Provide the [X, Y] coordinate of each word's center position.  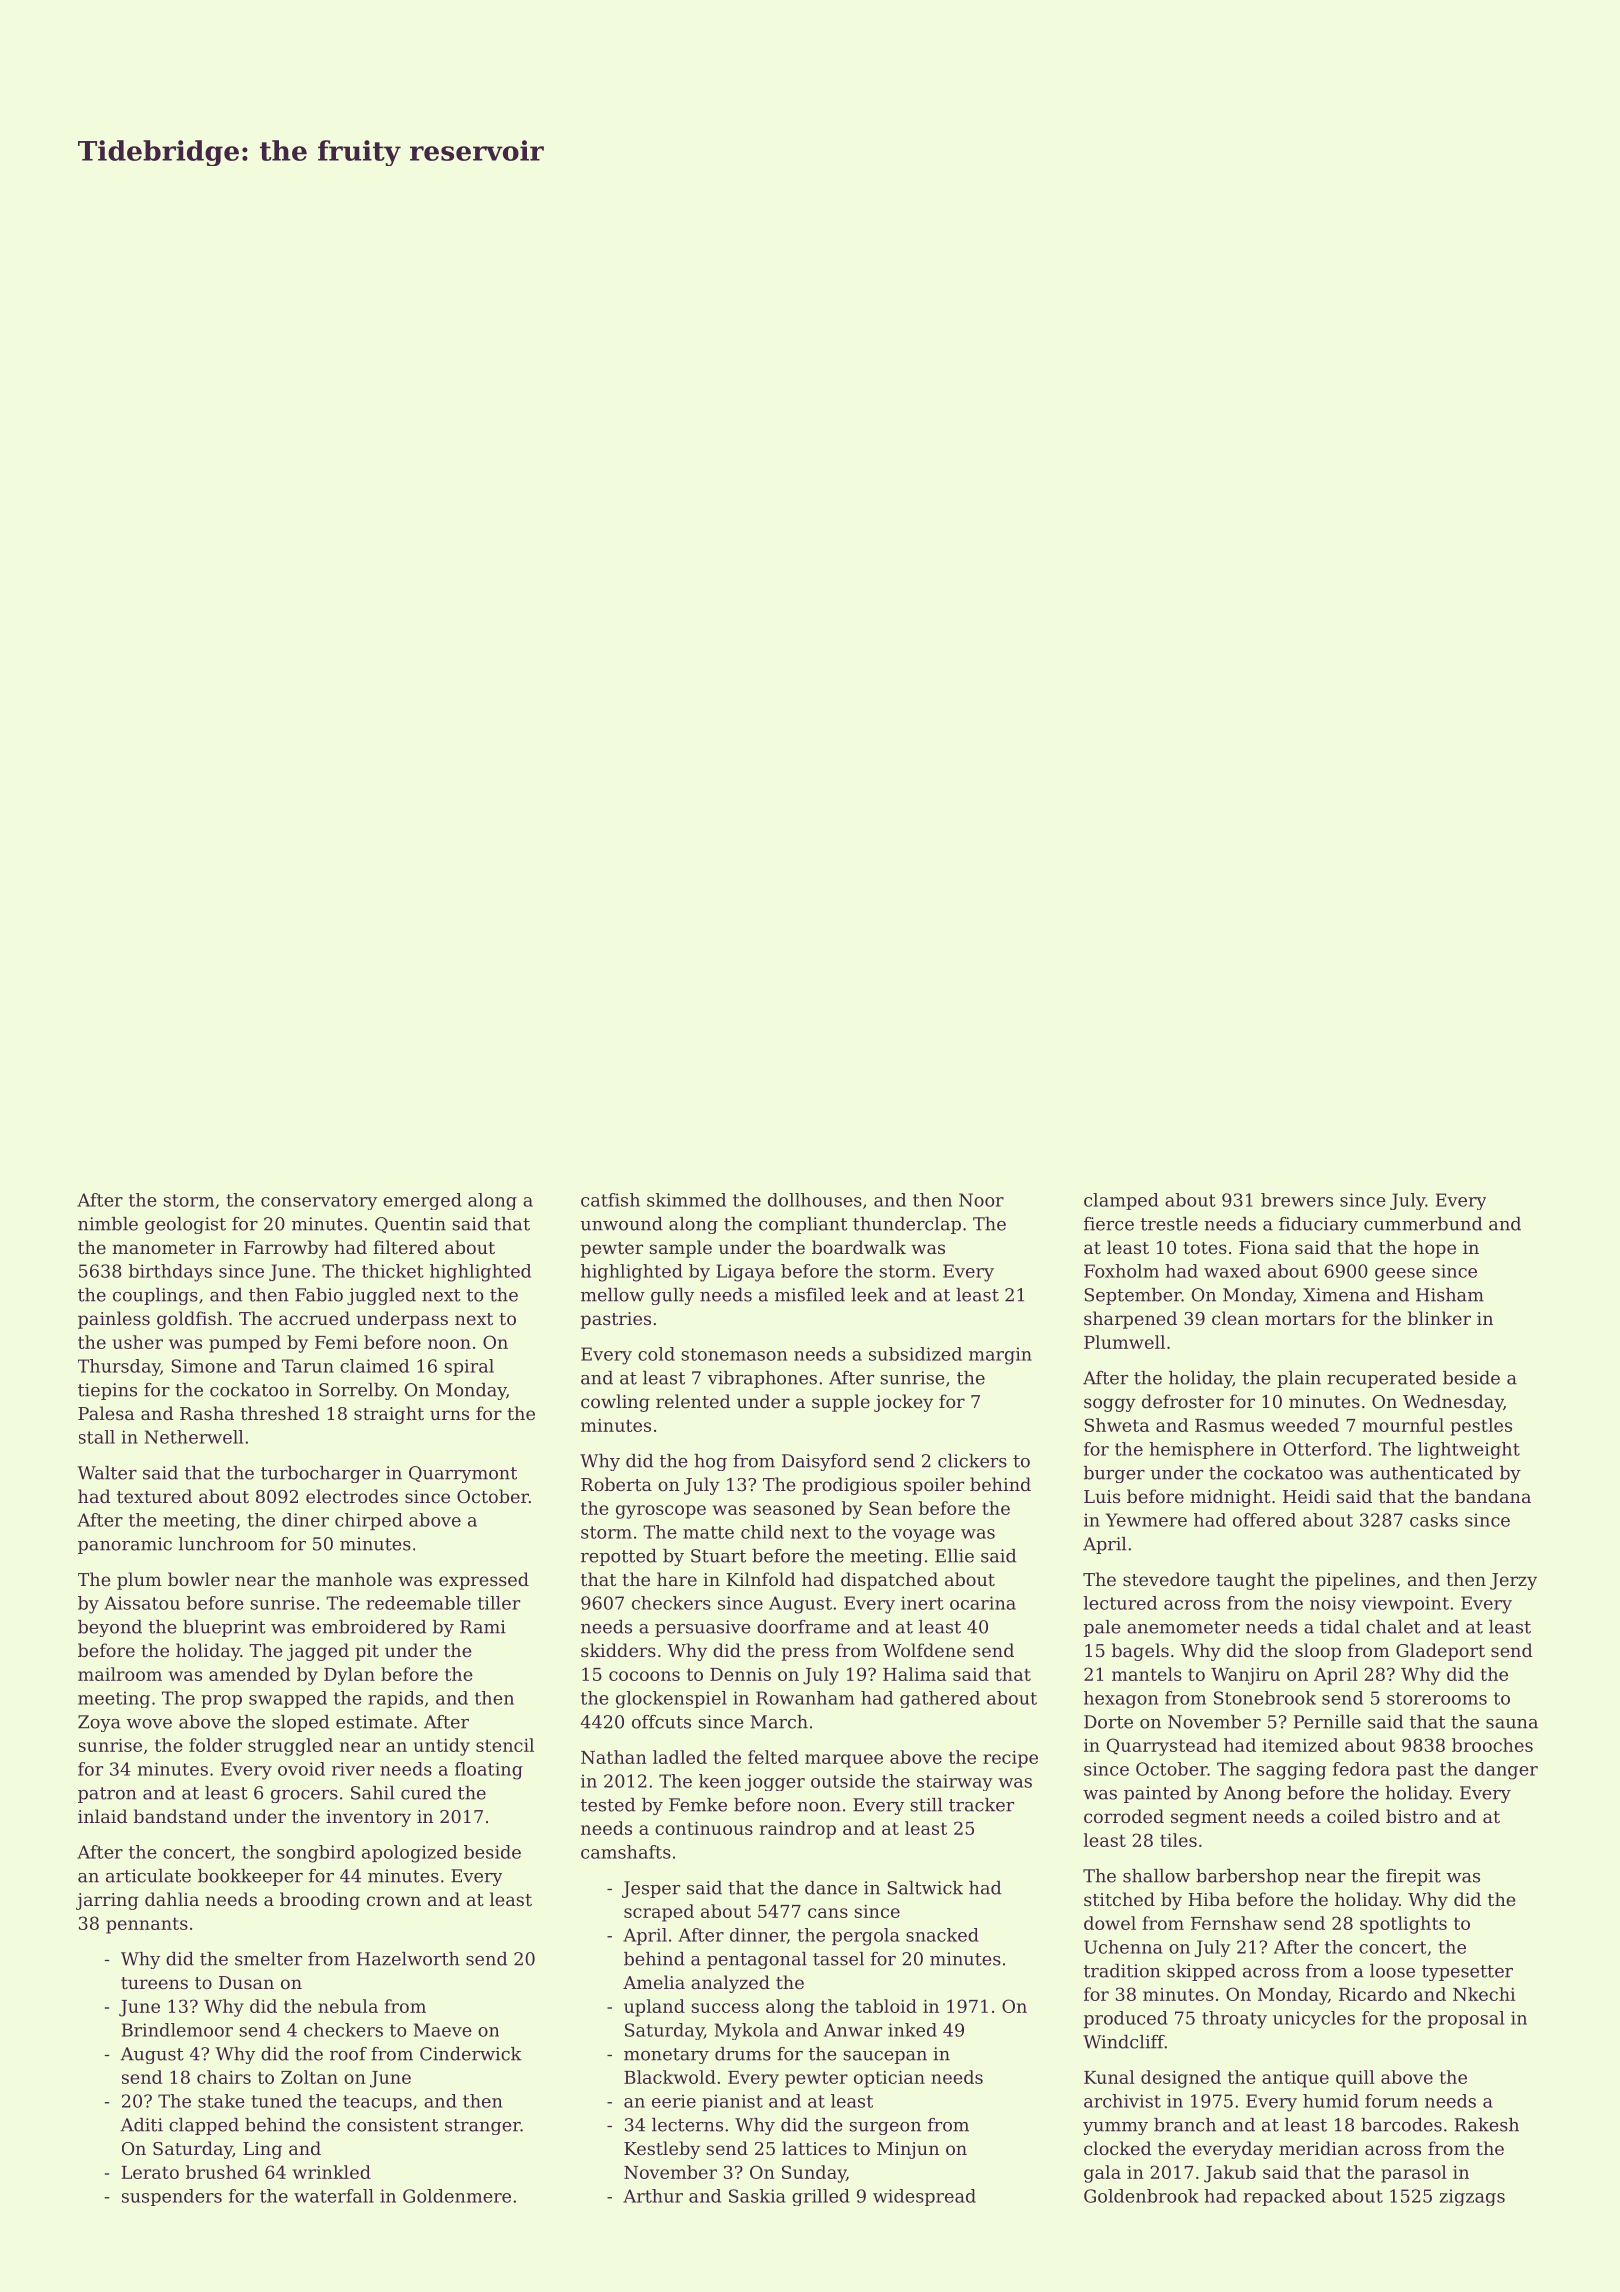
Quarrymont [463, 1474]
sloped [300, 1723]
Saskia [757, 2196]
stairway [955, 1782]
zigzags [1472, 2197]
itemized [1300, 1745]
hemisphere [1201, 1450]
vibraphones [762, 1379]
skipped [1201, 1972]
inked [912, 2030]
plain [1299, 1379]
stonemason [734, 1354]
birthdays [170, 1273]
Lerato [150, 2172]
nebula [348, 2006]
